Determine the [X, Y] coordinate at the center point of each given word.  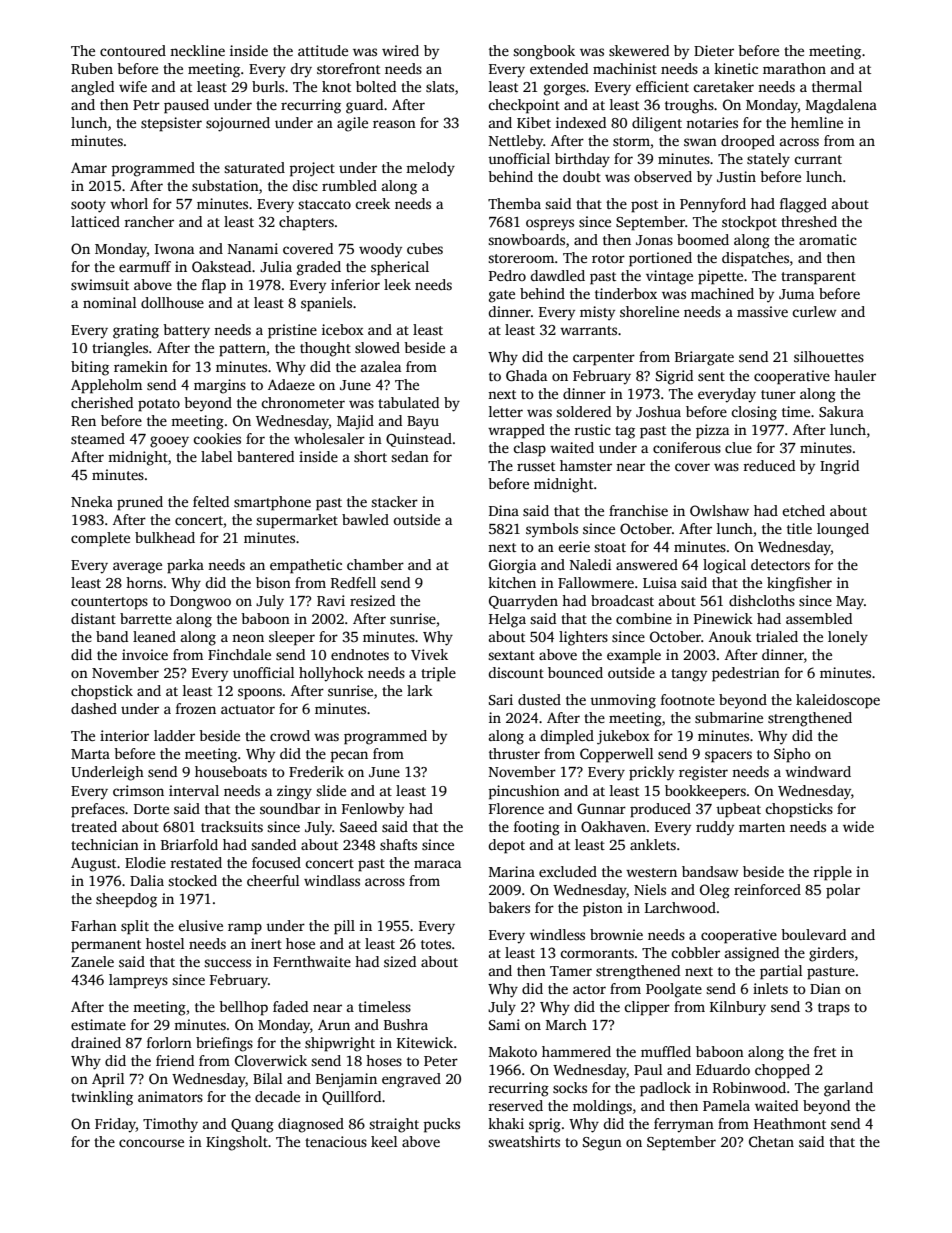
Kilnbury [738, 1008]
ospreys [550, 225]
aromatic [828, 239]
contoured [133, 50]
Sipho [792, 755]
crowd [290, 735]
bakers [509, 907]
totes [436, 944]
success [227, 963]
